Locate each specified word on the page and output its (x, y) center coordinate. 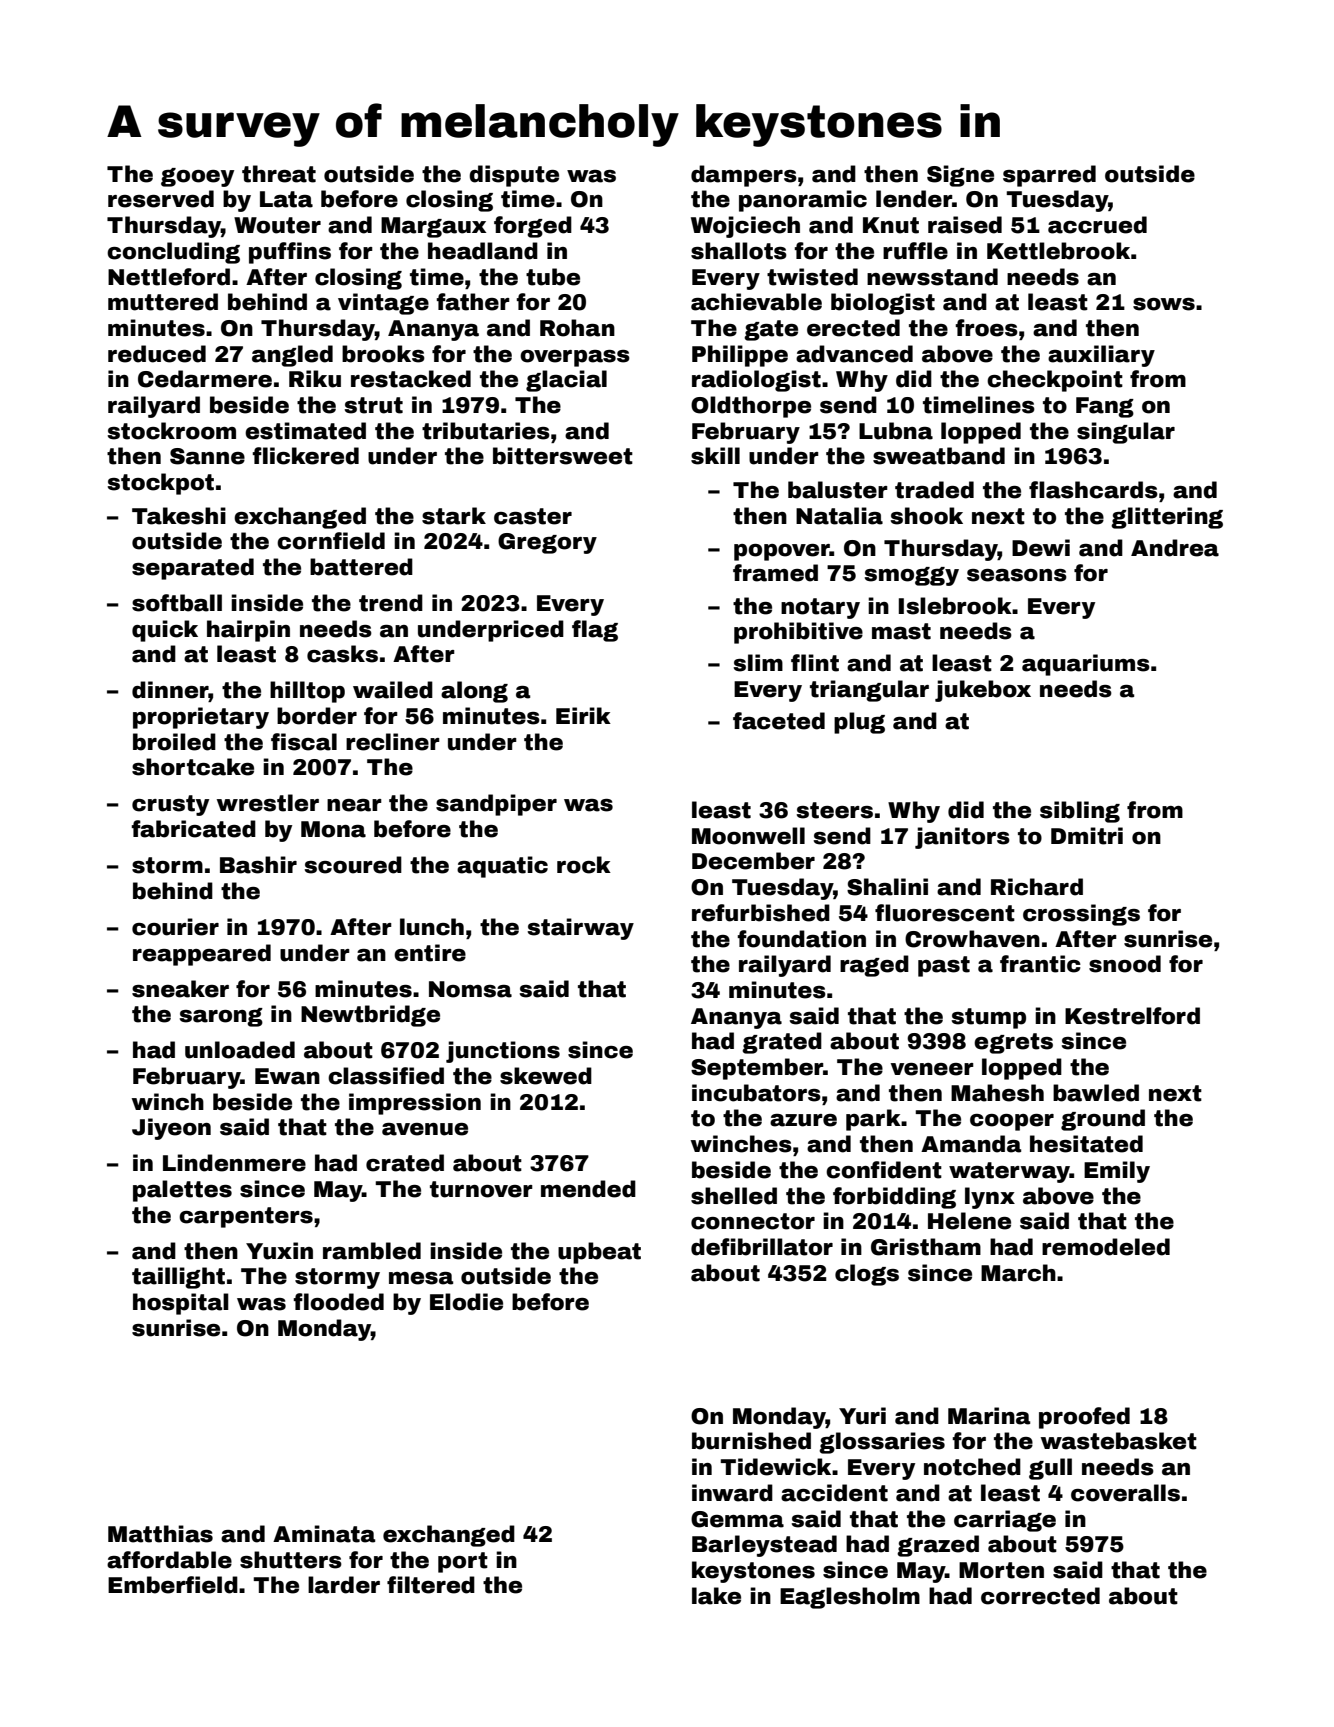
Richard (1037, 887)
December (753, 861)
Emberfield (173, 1585)
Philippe (740, 356)
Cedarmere (205, 379)
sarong (221, 1017)
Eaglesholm (850, 1598)
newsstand (932, 277)
